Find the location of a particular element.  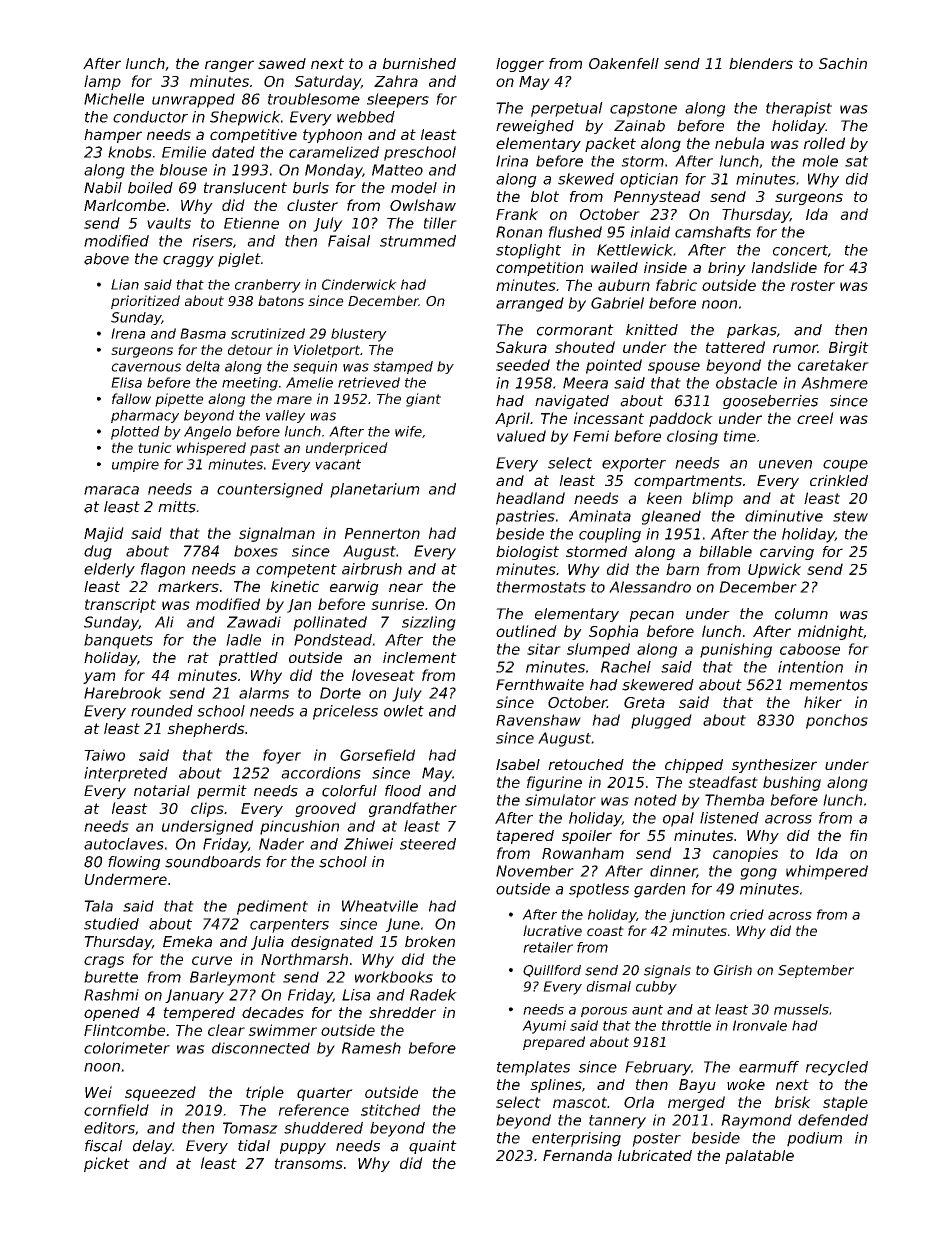

sawed is located at coordinates (282, 63).
